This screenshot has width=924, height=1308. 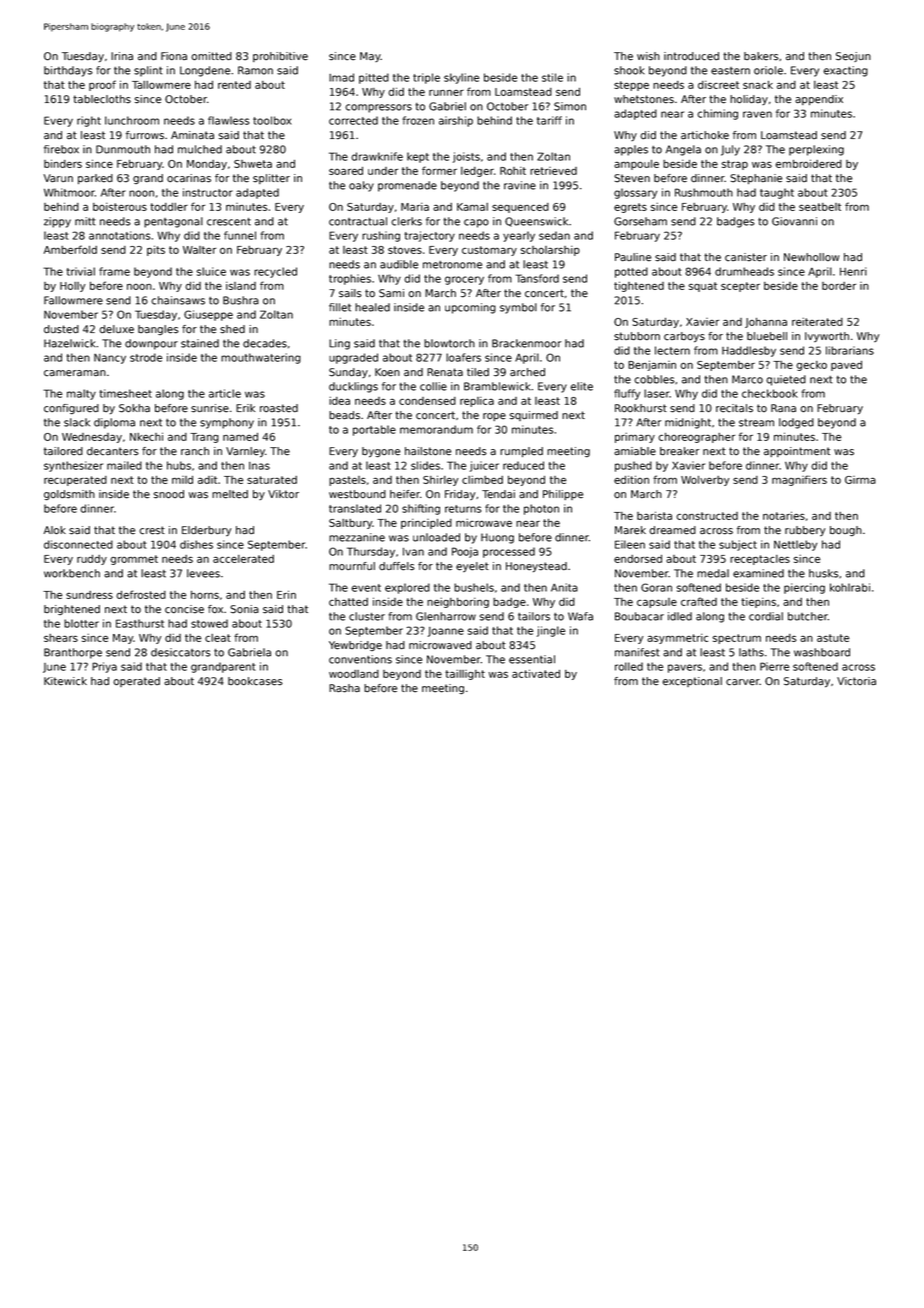 What do you see at coordinates (631, 150) in the screenshot?
I see `apples` at bounding box center [631, 150].
